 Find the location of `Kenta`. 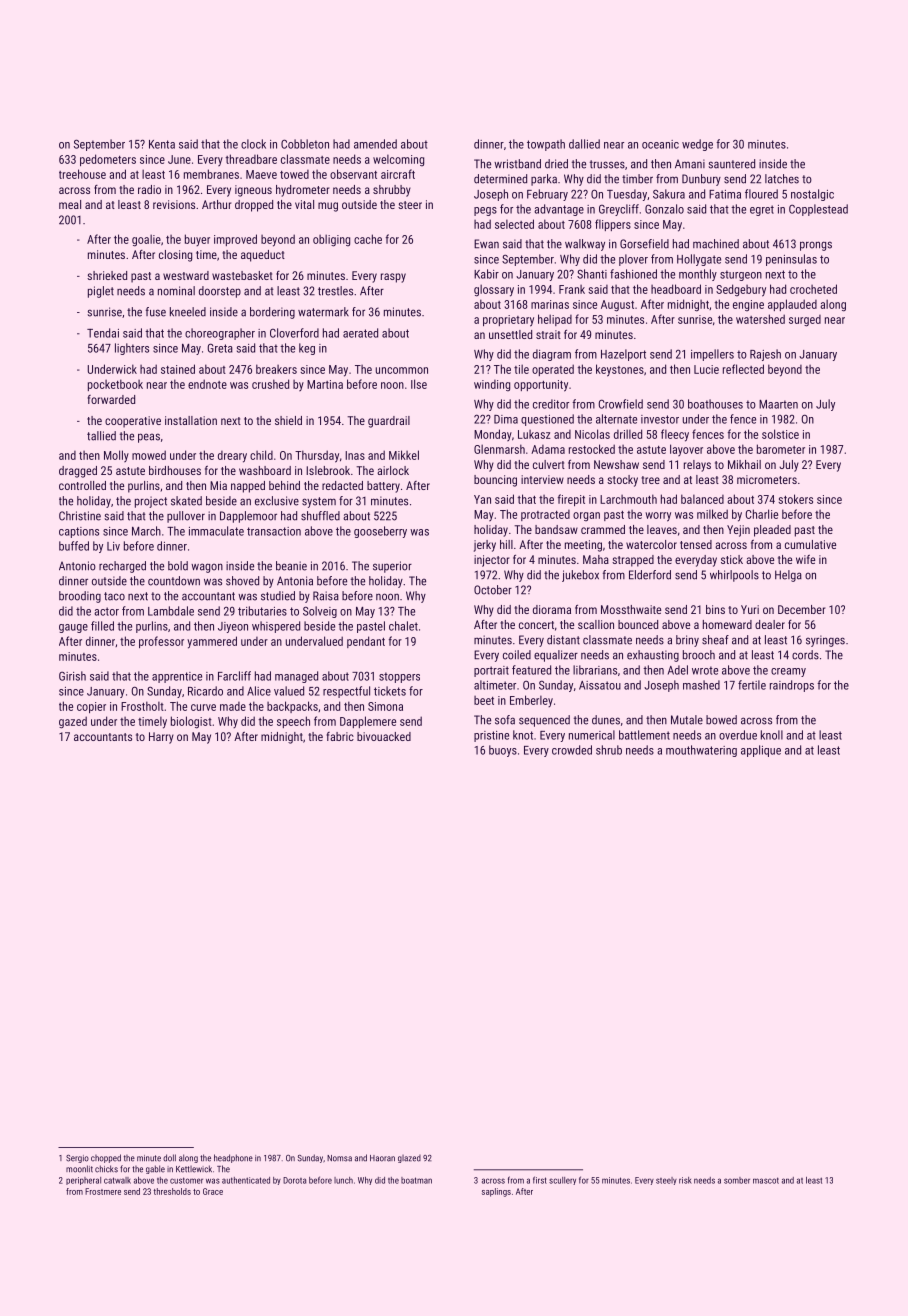

Kenta is located at coordinates (162, 144).
